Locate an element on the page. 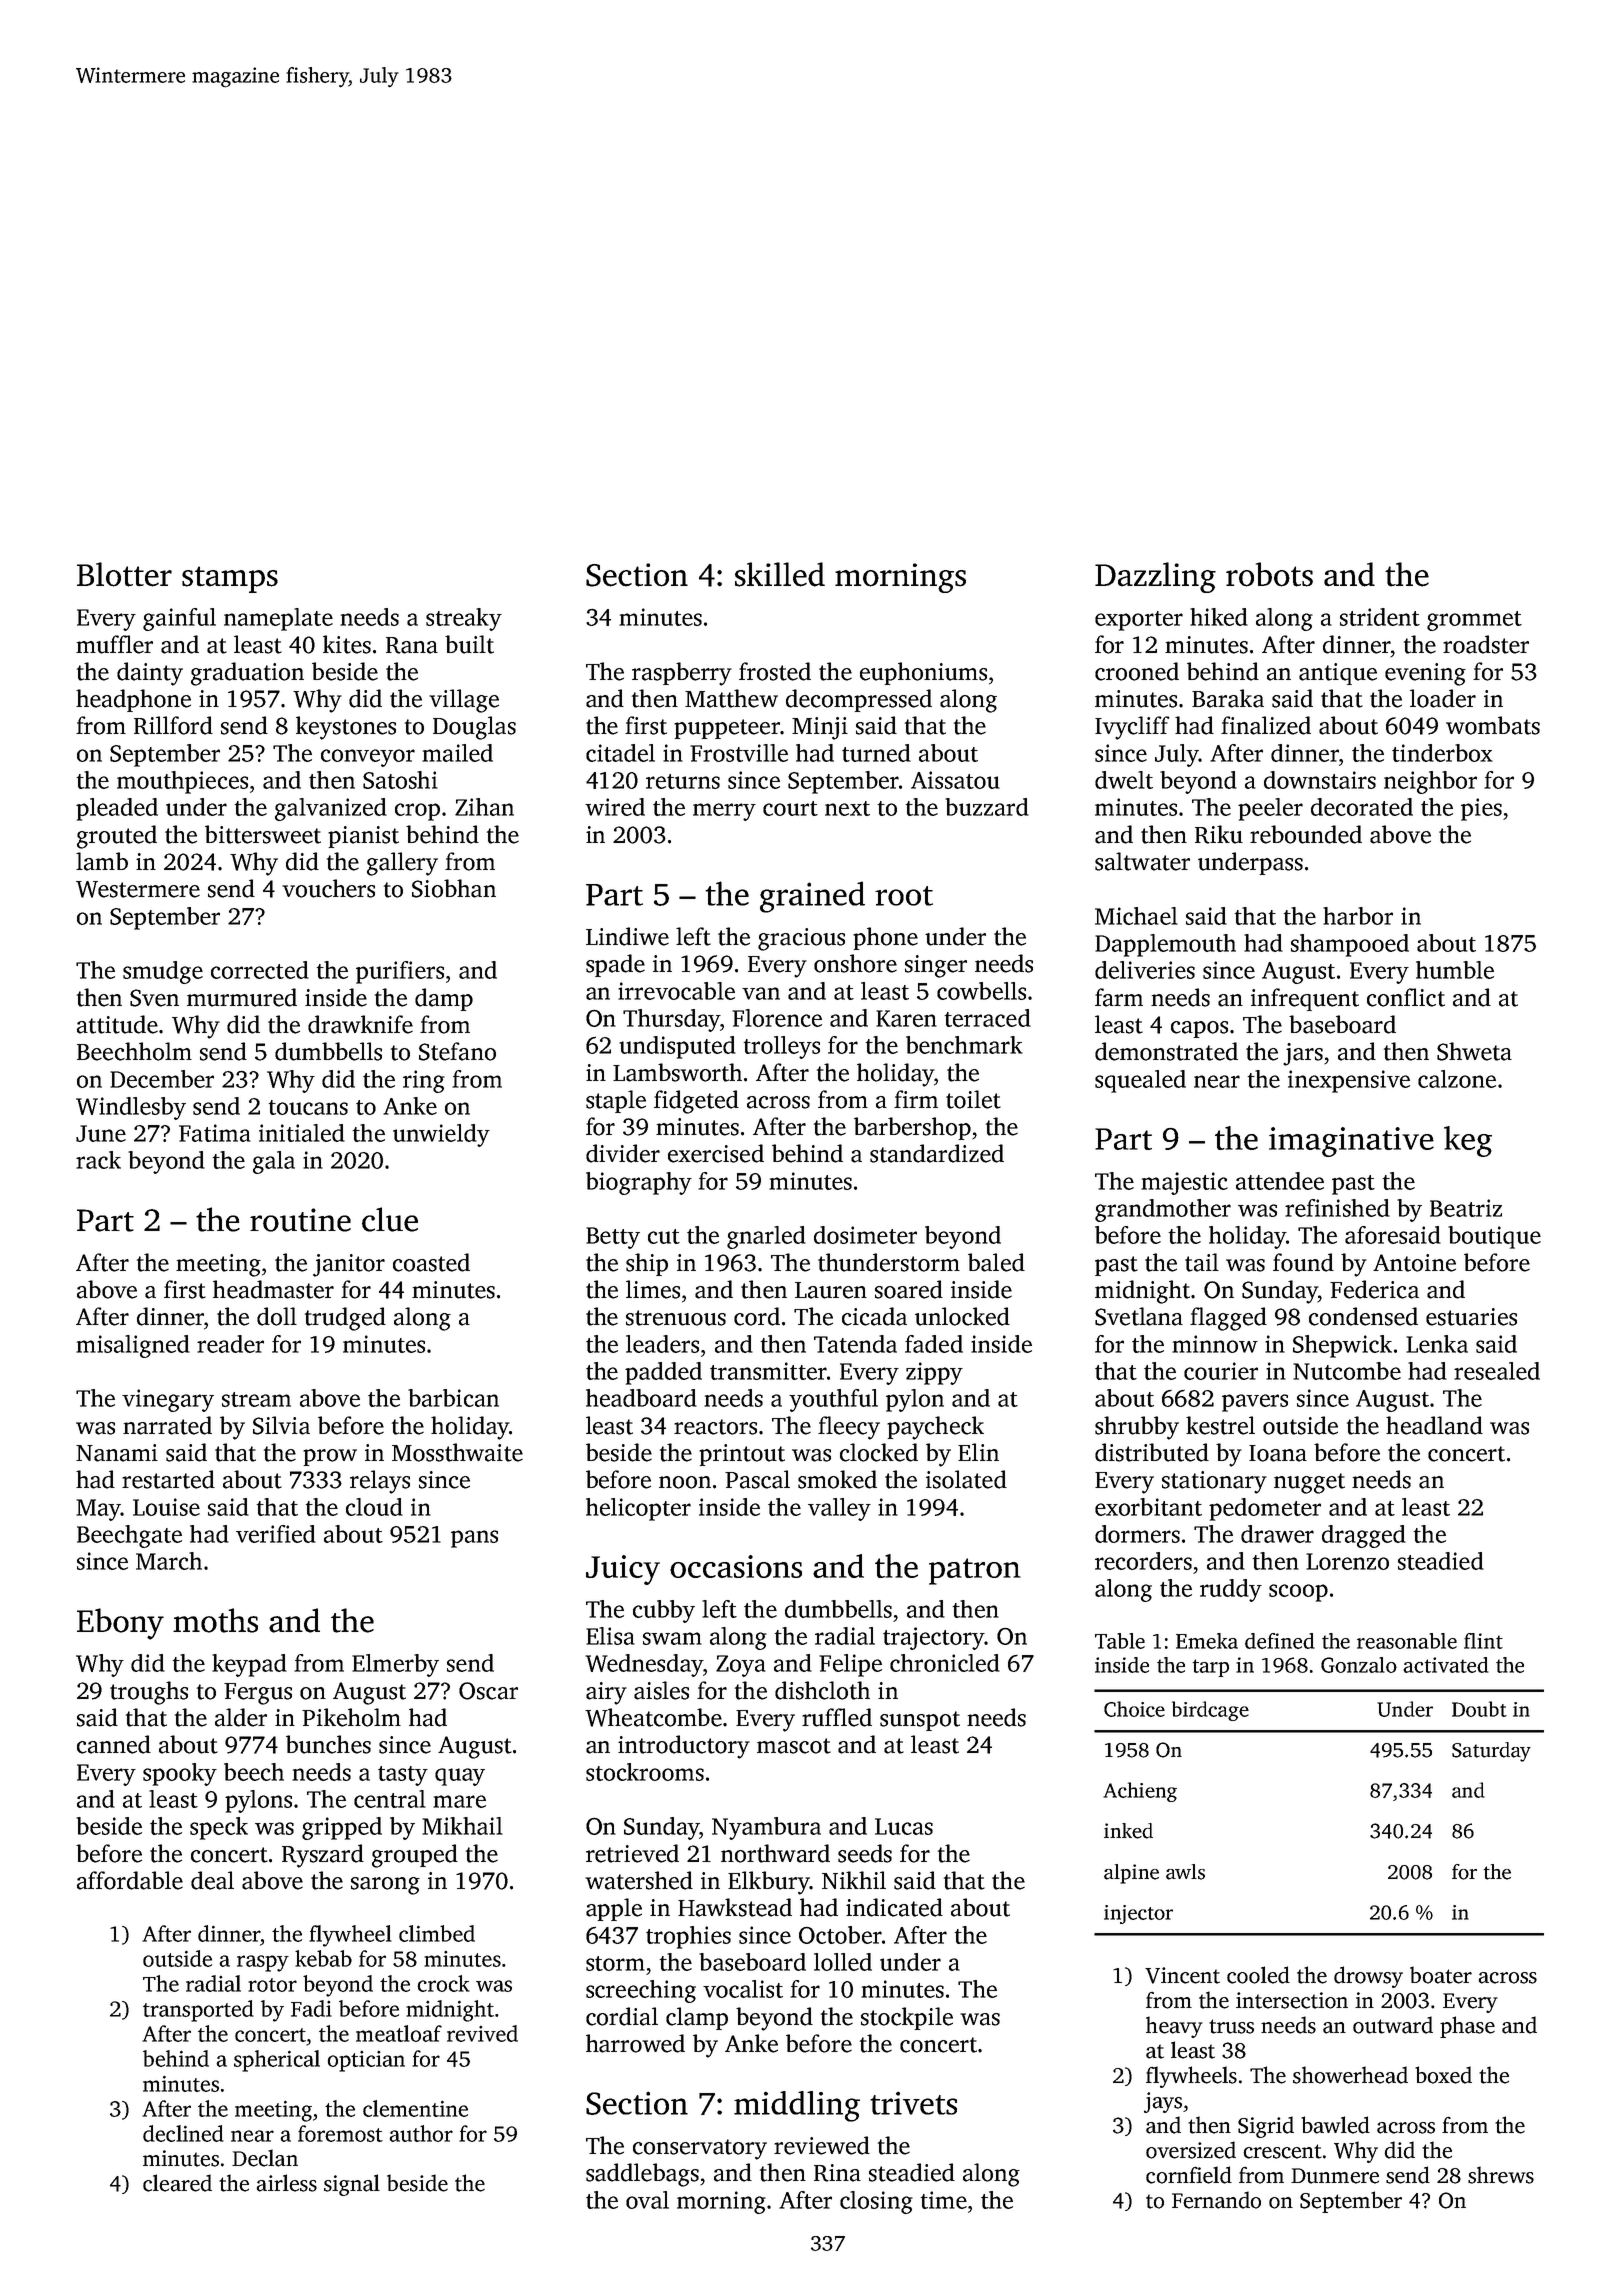  divider is located at coordinates (623, 1153).
